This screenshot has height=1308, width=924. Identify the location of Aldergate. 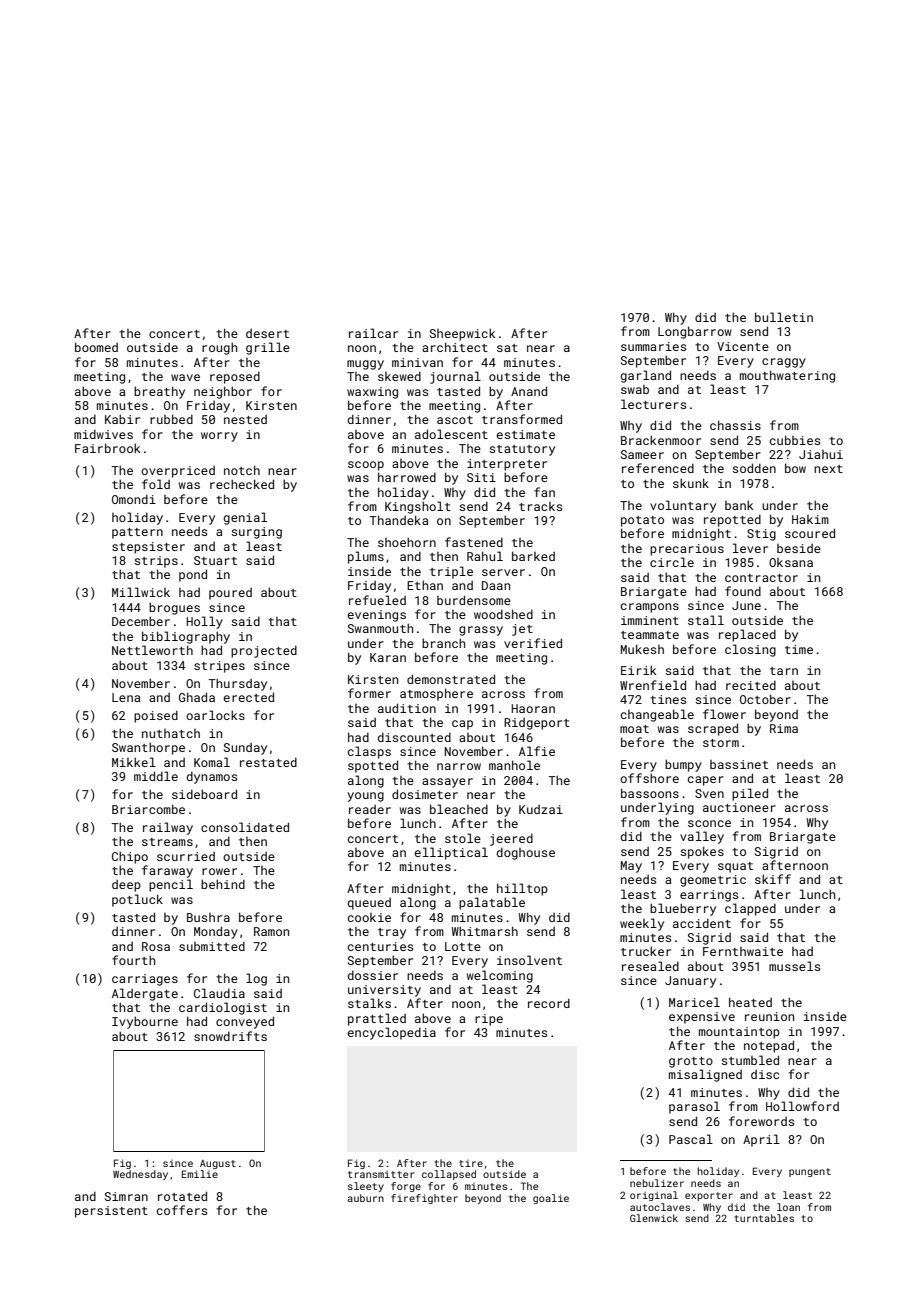
(145, 994).
